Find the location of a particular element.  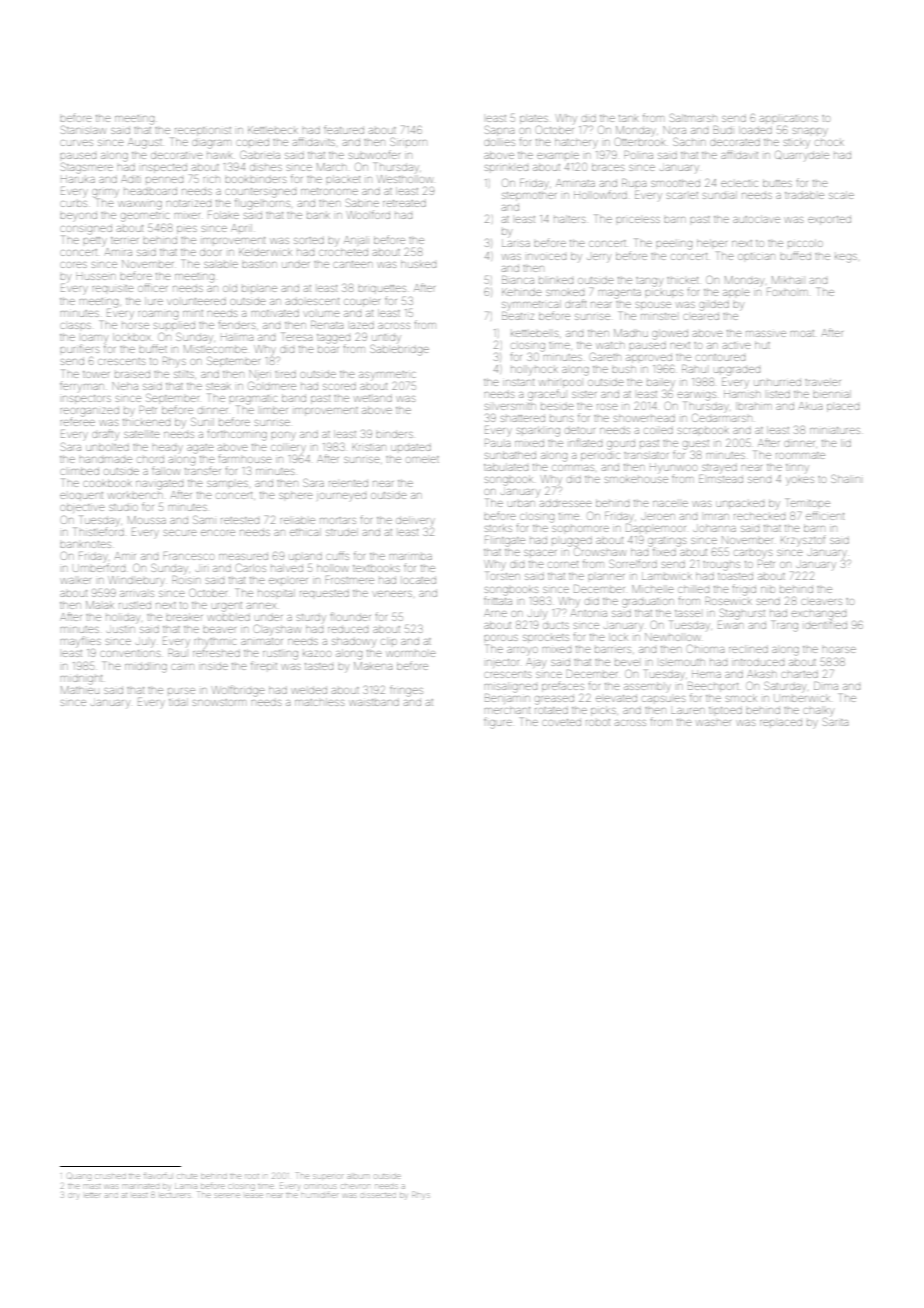

curves is located at coordinates (76, 143).
